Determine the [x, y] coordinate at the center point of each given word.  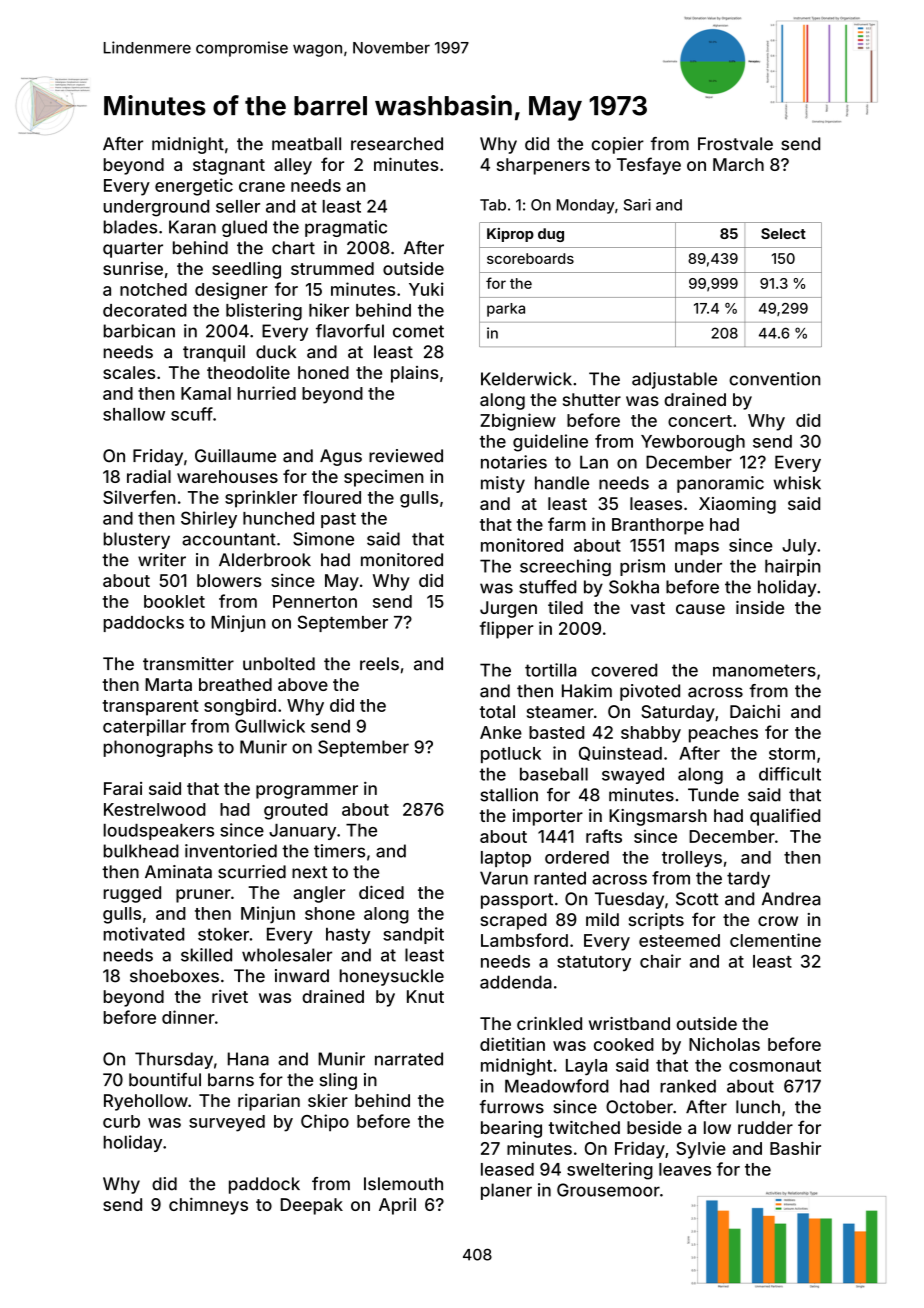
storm [792, 754]
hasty [348, 936]
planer [506, 1191]
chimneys [208, 1206]
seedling [246, 270]
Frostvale [735, 144]
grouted [296, 811]
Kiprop [510, 235]
